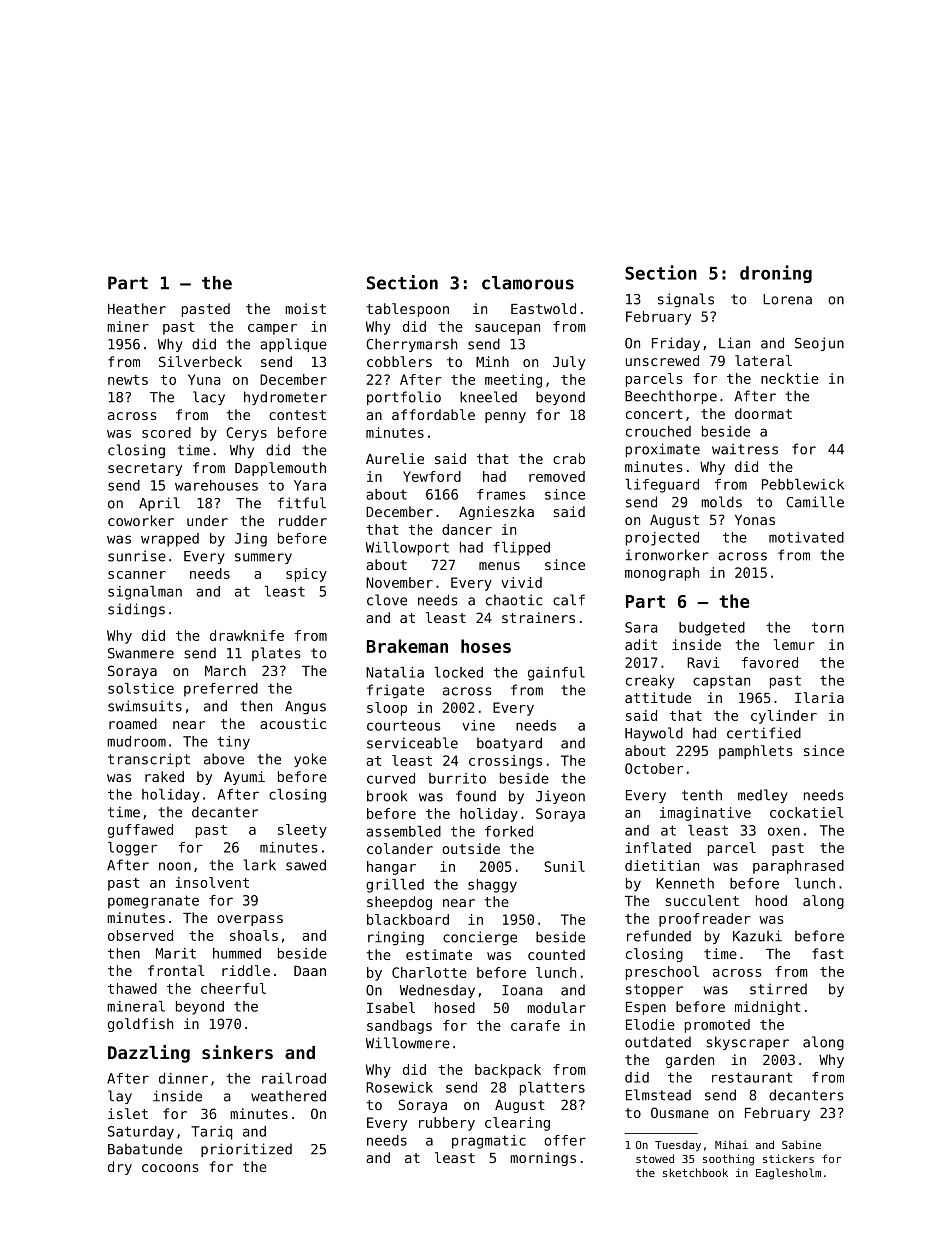  I want to click on oxen, so click(784, 831).
